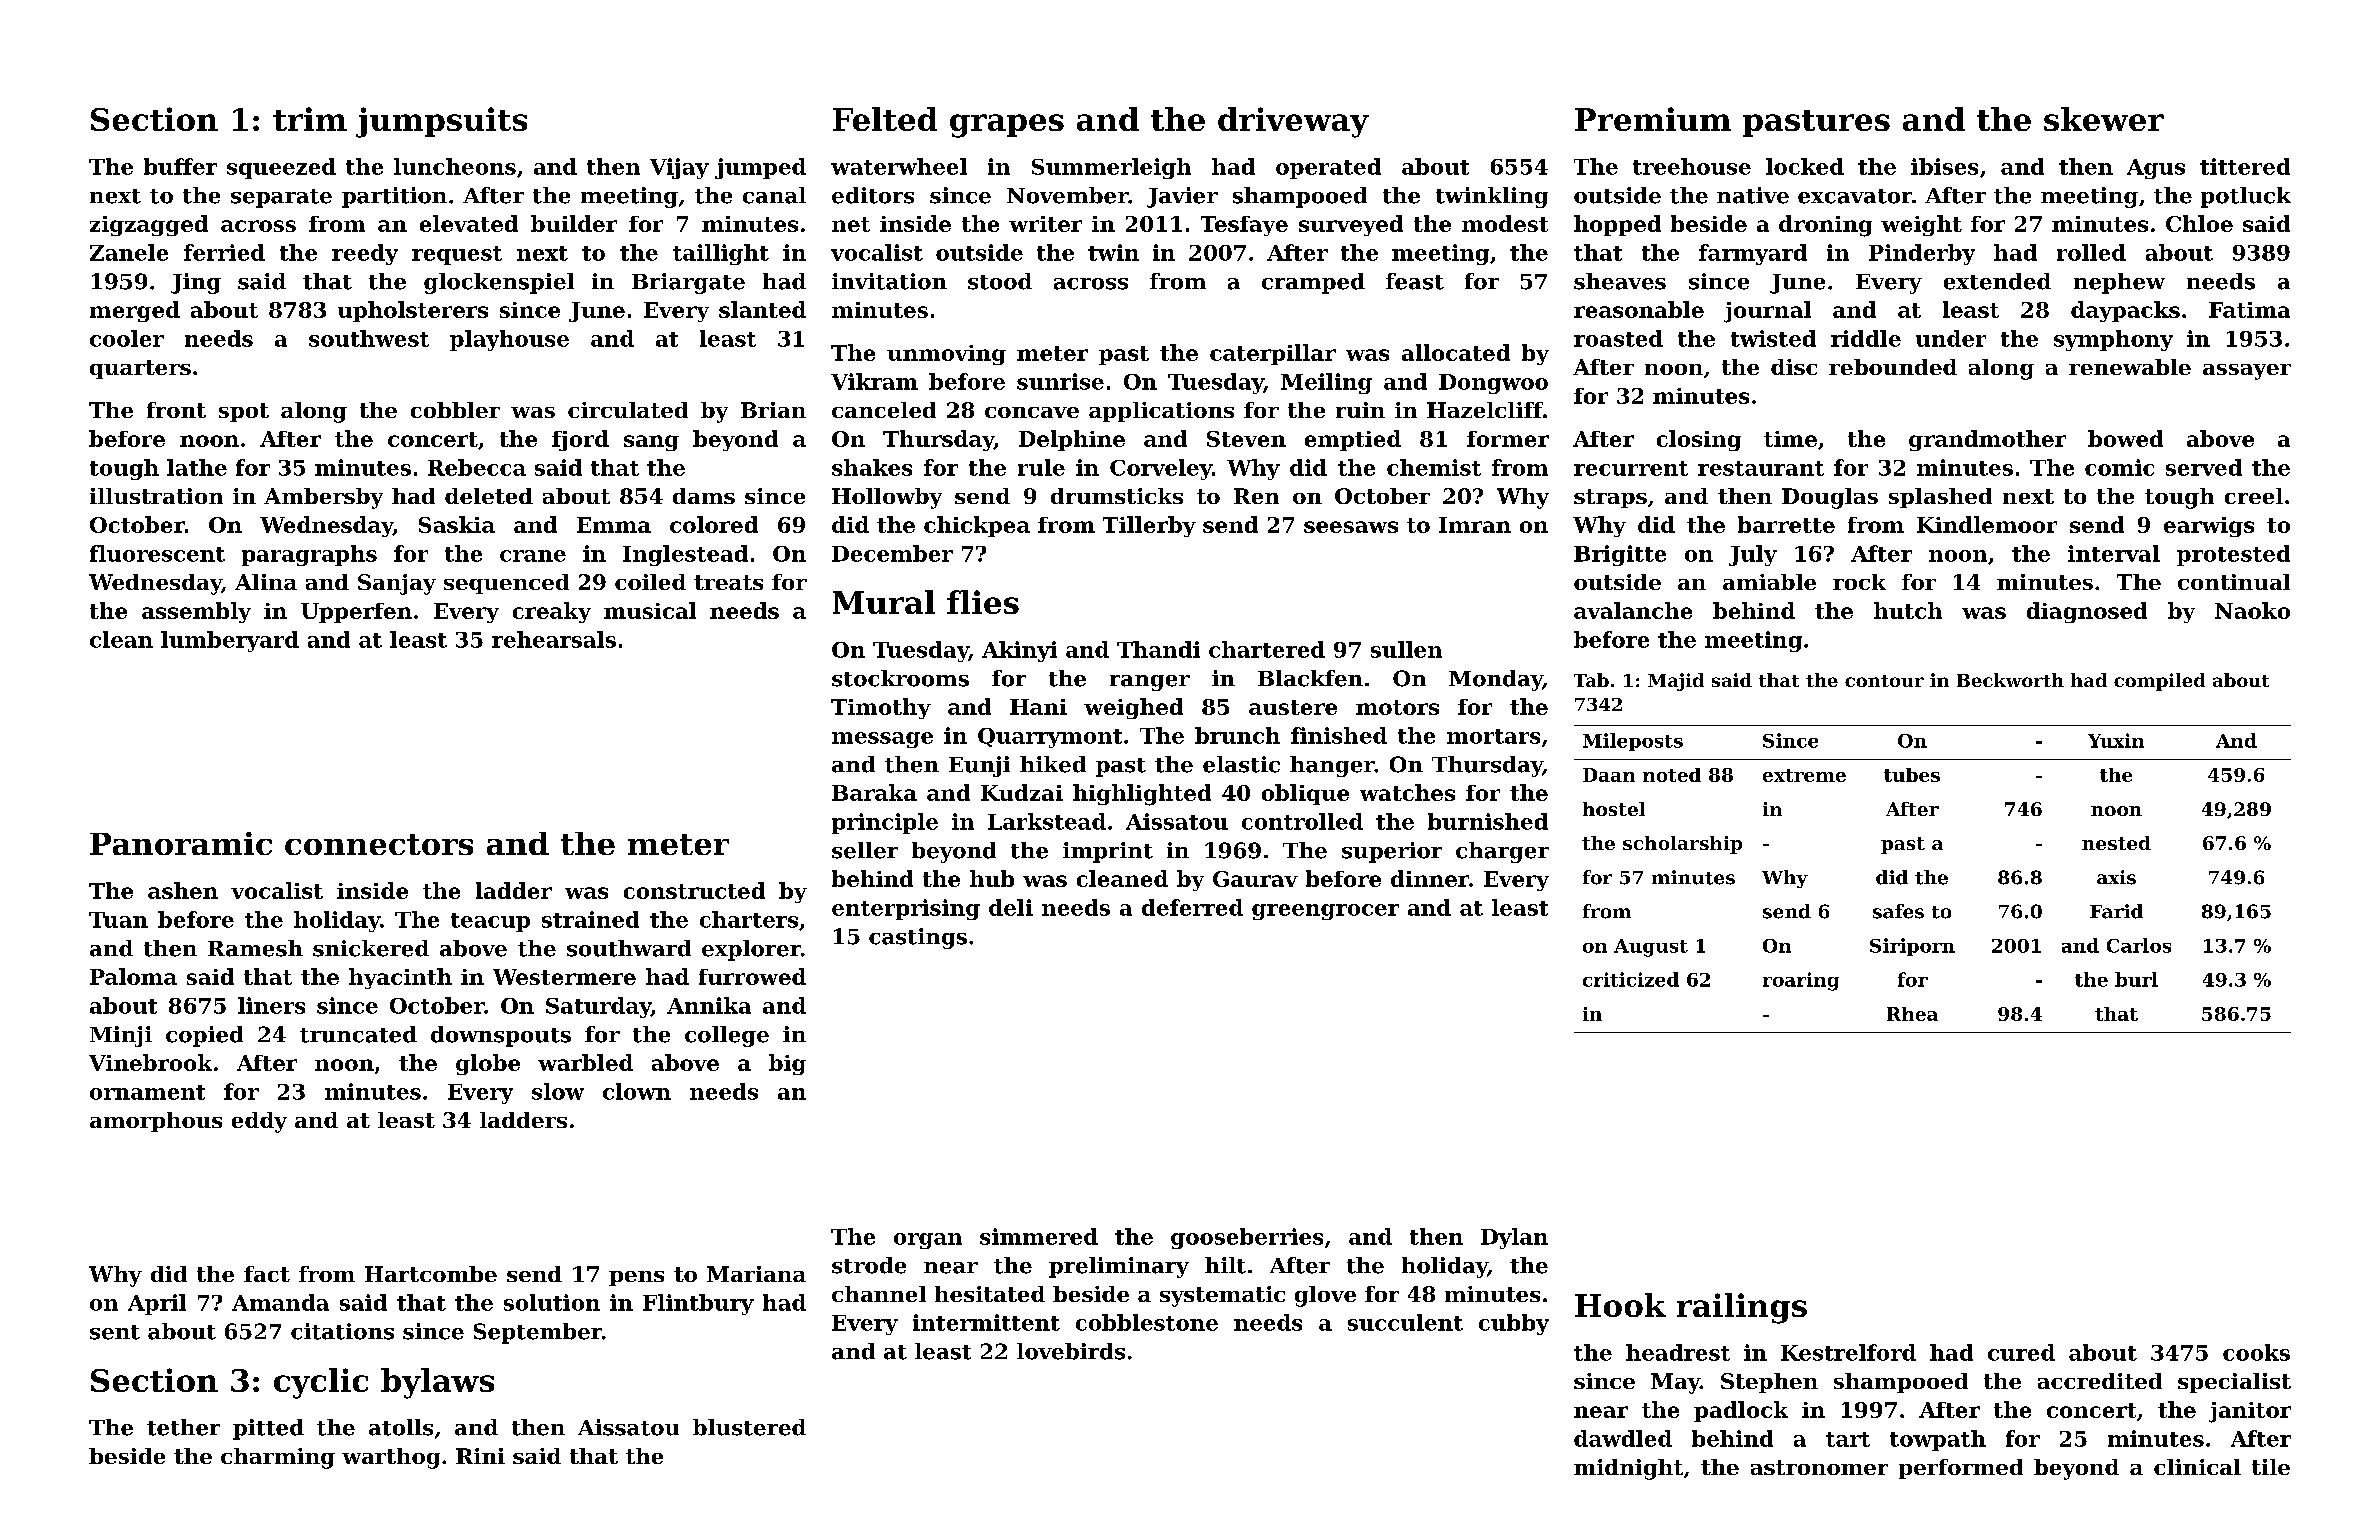  Describe the element at coordinates (637, 1091) in the page. I see `clown` at that location.
